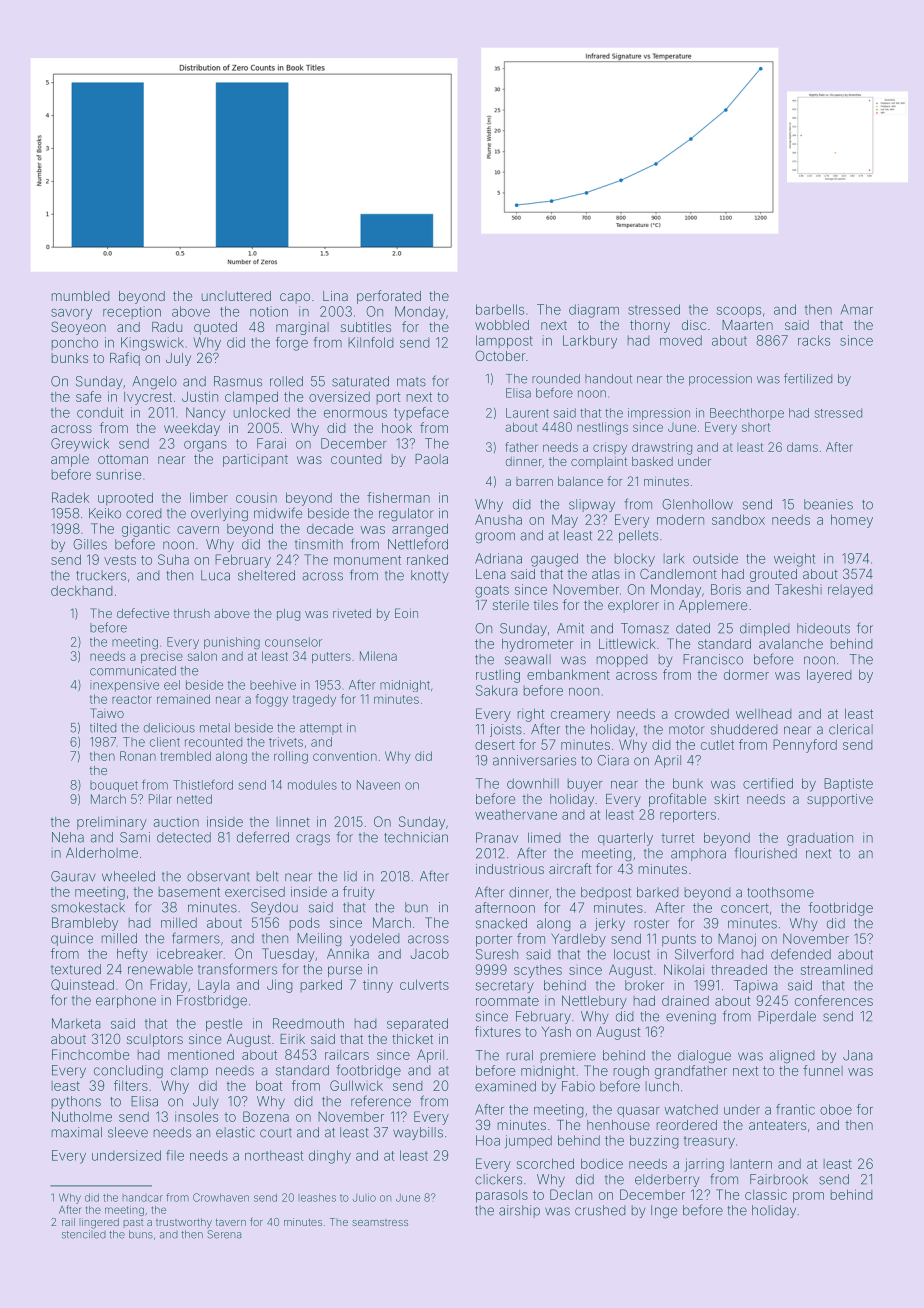  I want to click on Serena, so click(224, 1234).
